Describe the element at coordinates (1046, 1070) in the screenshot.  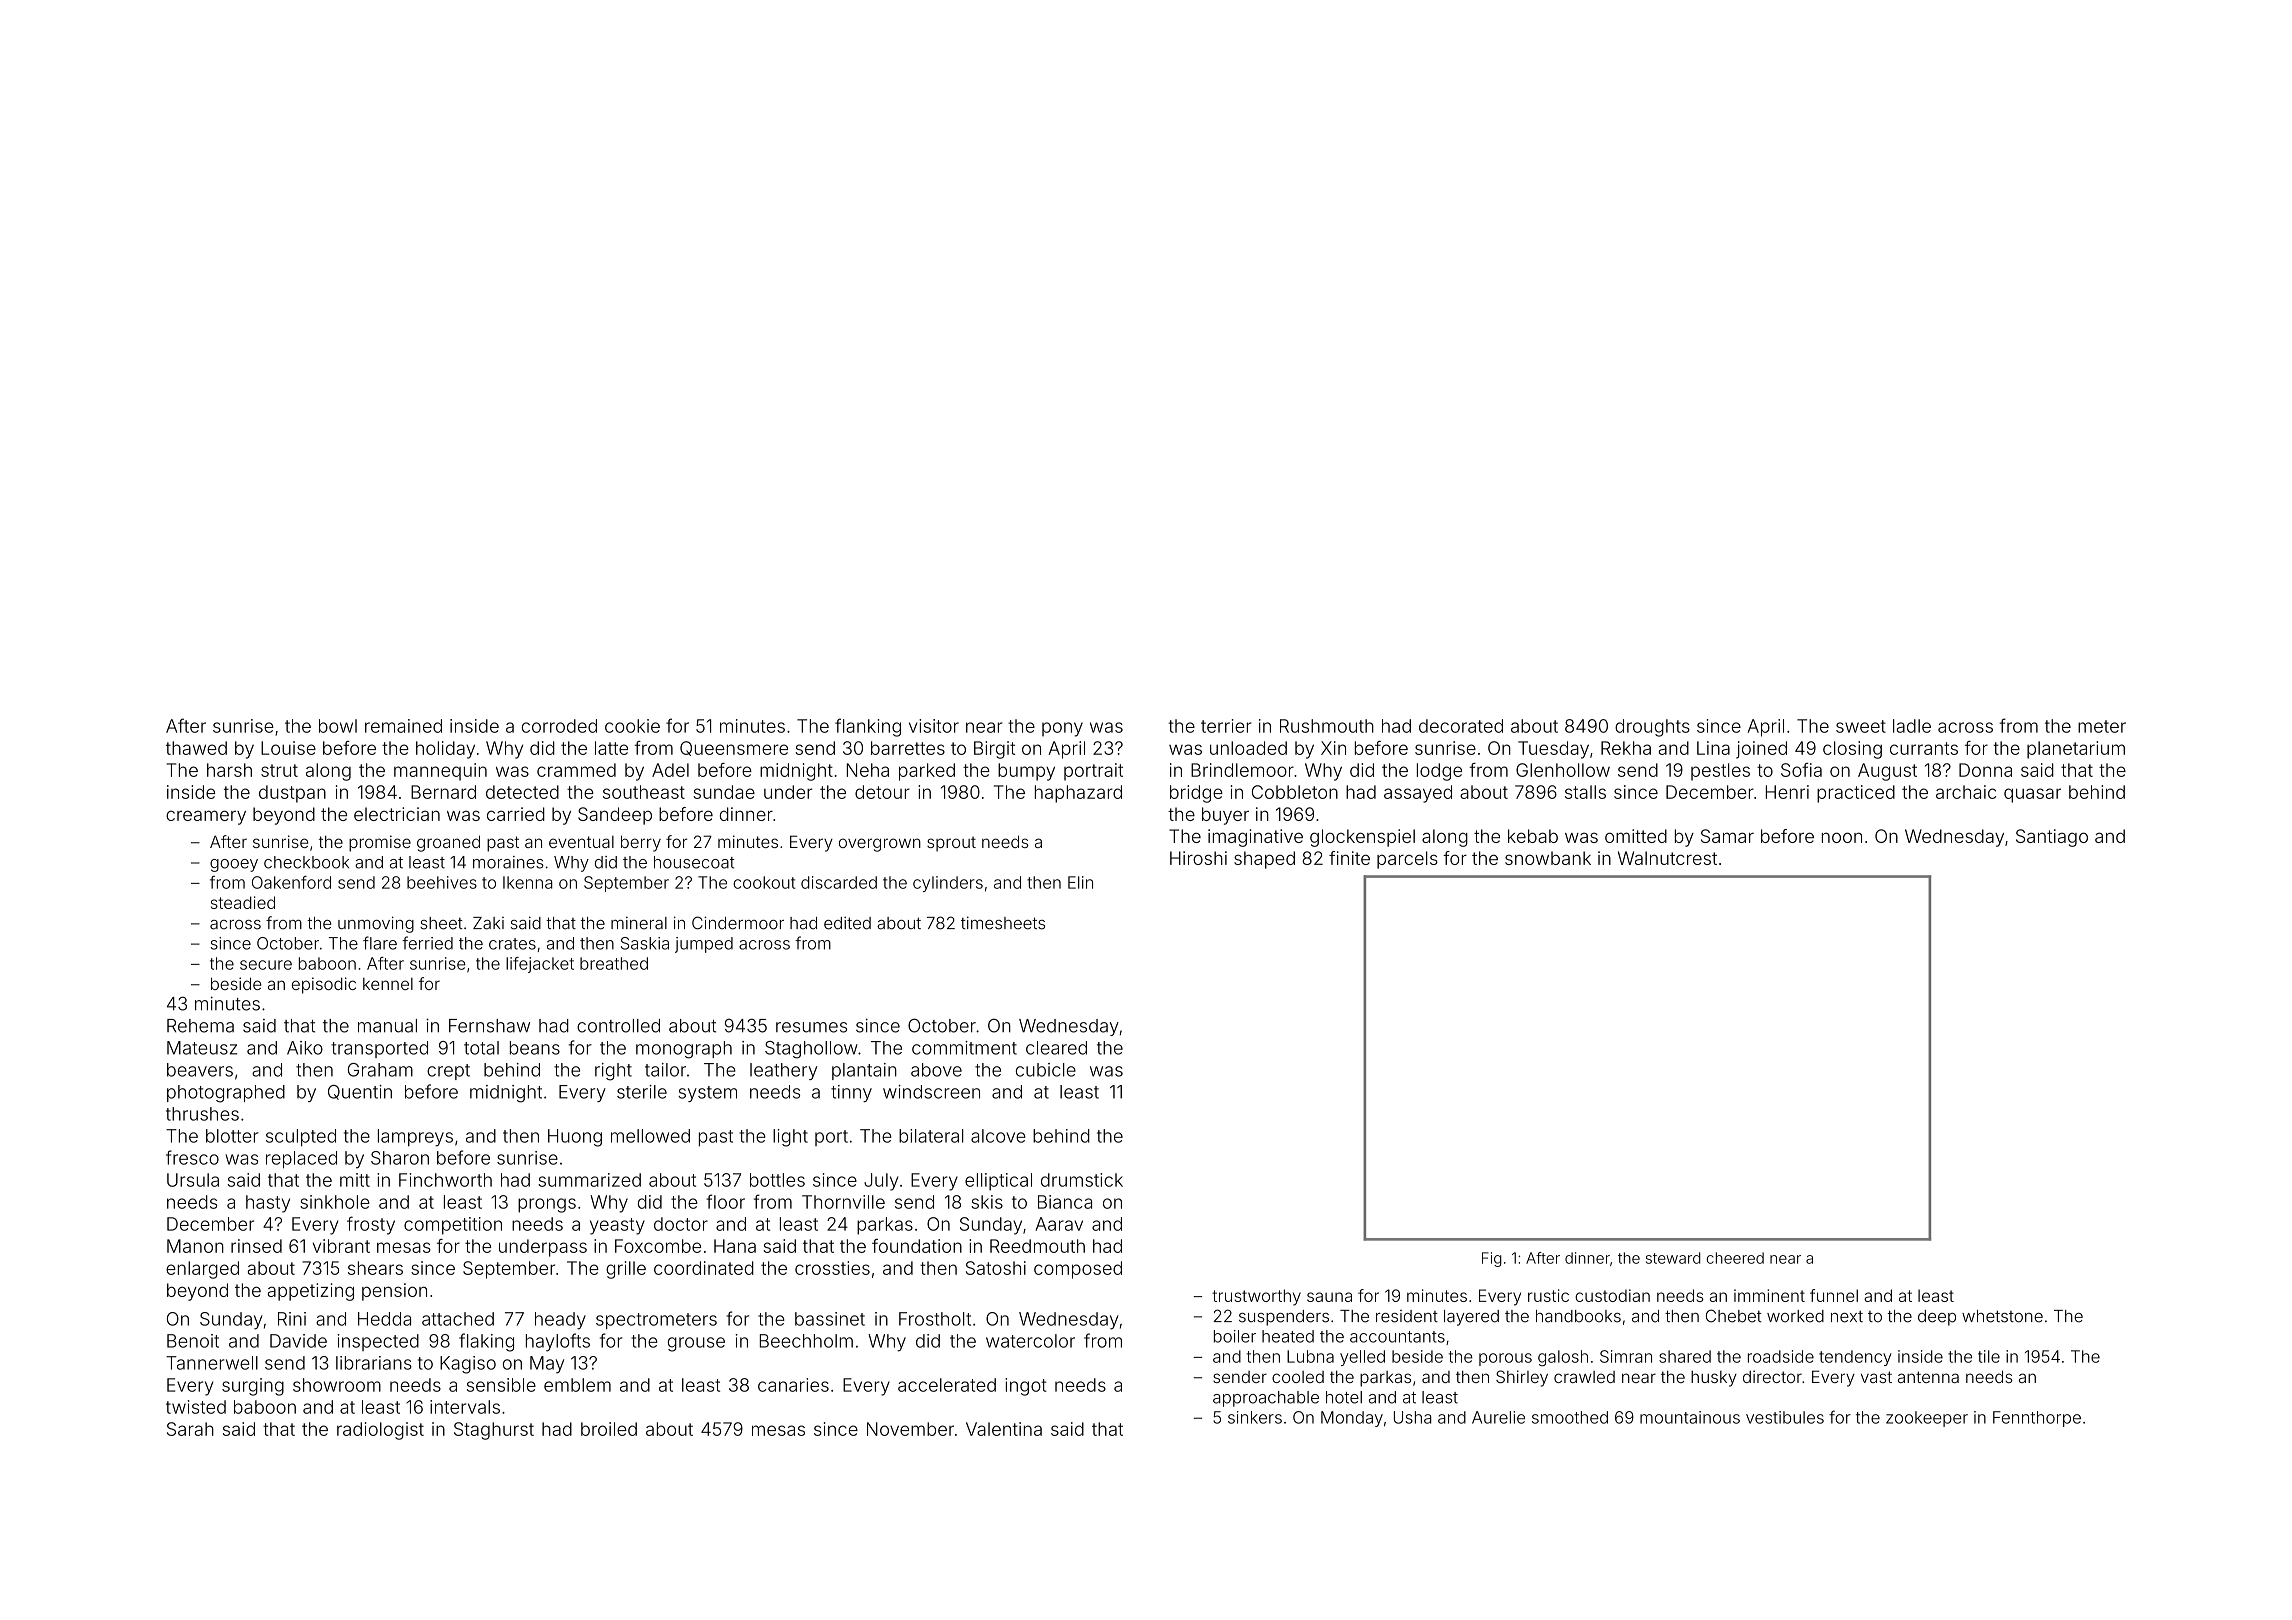
I see `cubicle` at that location.
